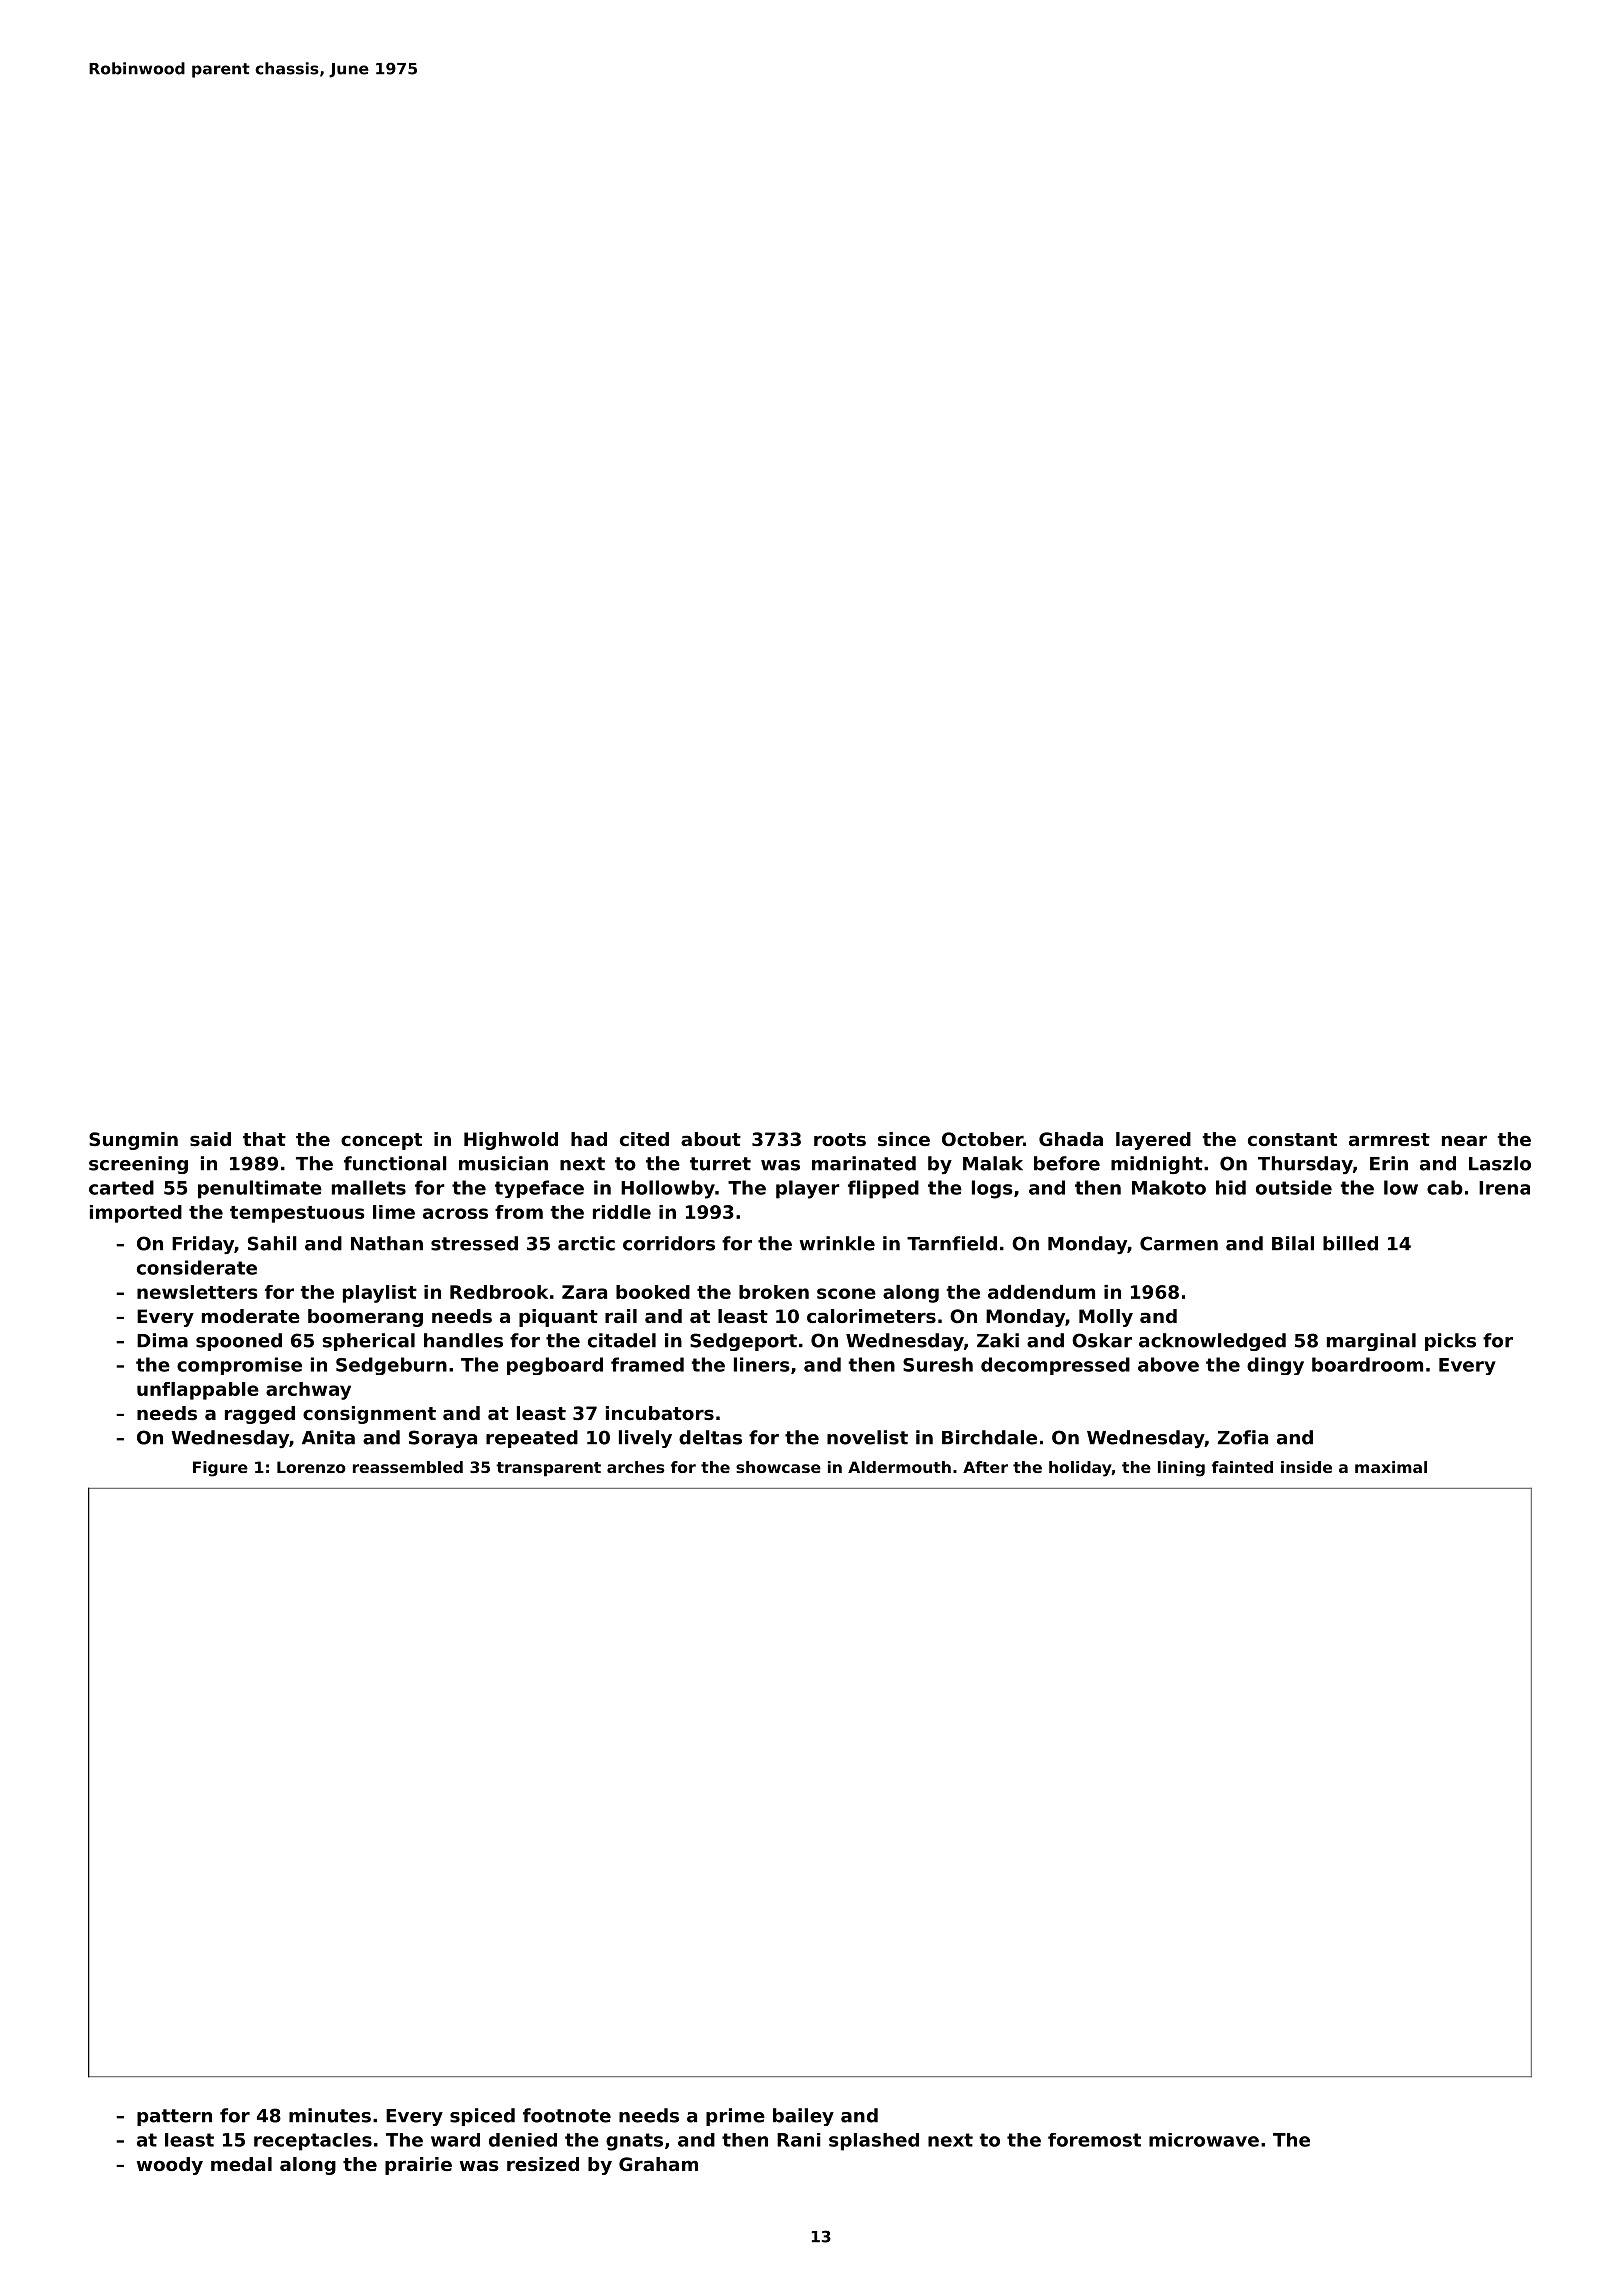 The height and width of the image is (2292, 1620). What do you see at coordinates (1391, 1467) in the image?
I see `maximal` at bounding box center [1391, 1467].
